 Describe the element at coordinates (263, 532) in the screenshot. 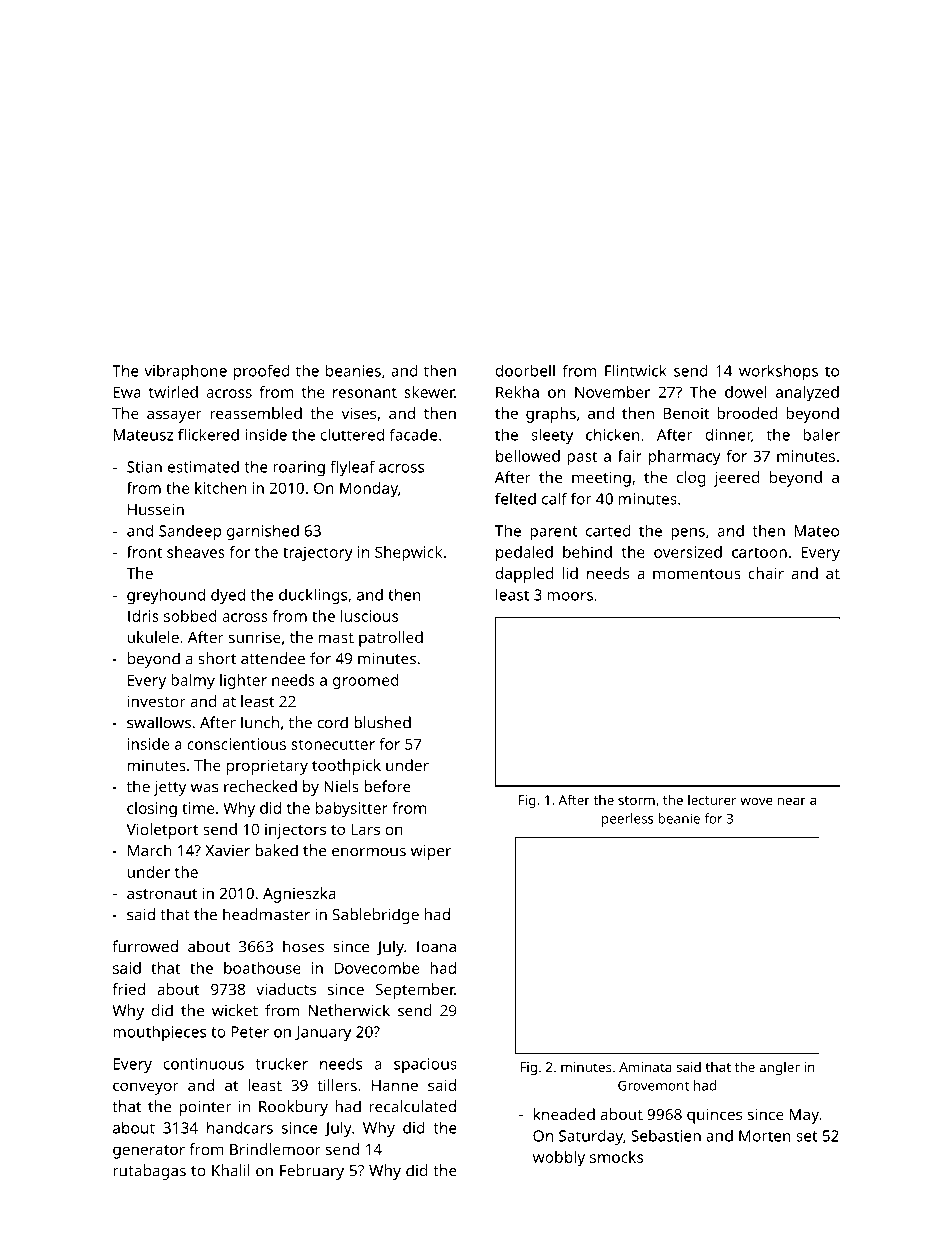

I see `garnished` at that location.
